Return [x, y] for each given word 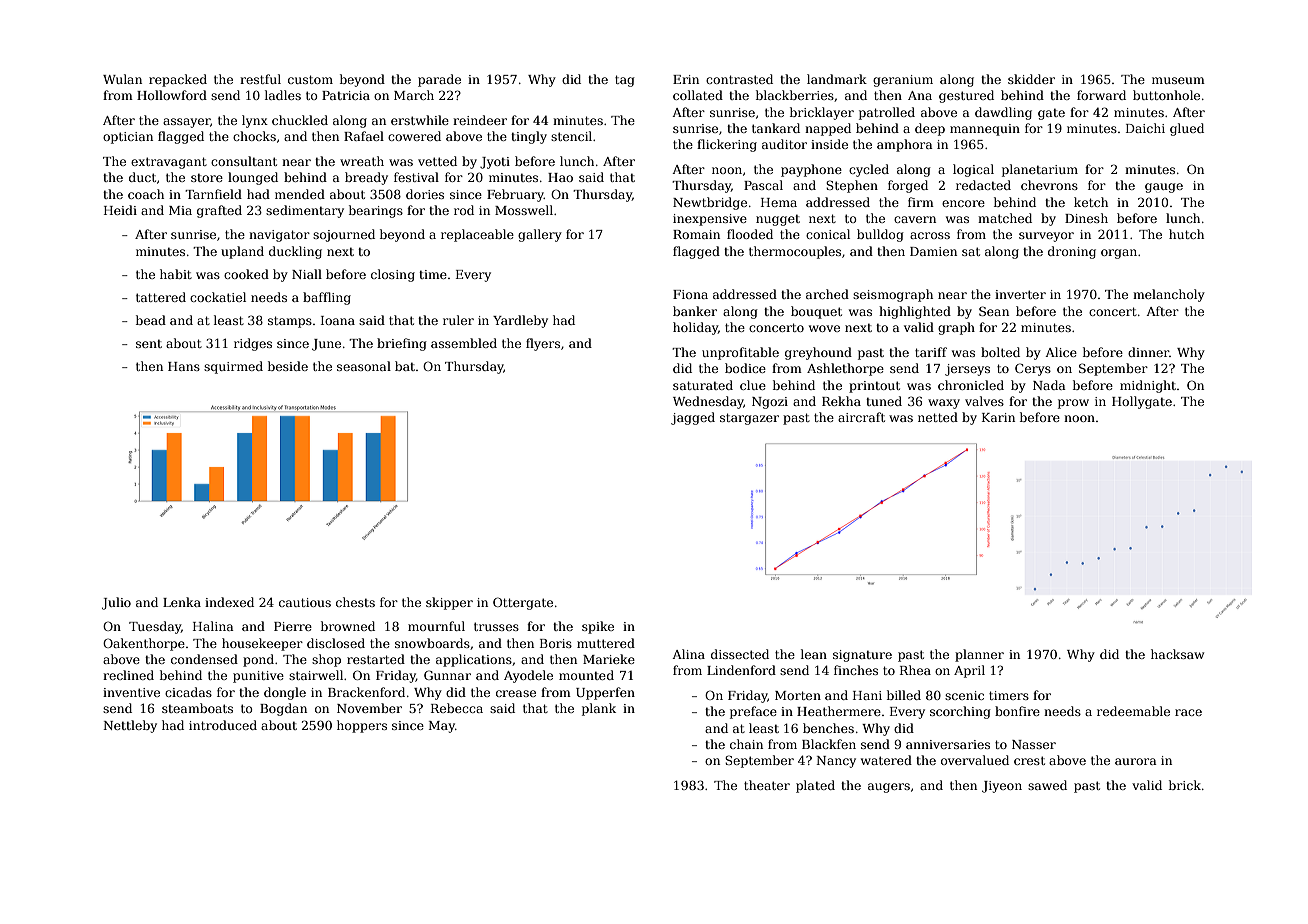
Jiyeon [1002, 787]
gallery [540, 235]
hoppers [362, 726]
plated [815, 786]
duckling [295, 252]
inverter [1020, 294]
